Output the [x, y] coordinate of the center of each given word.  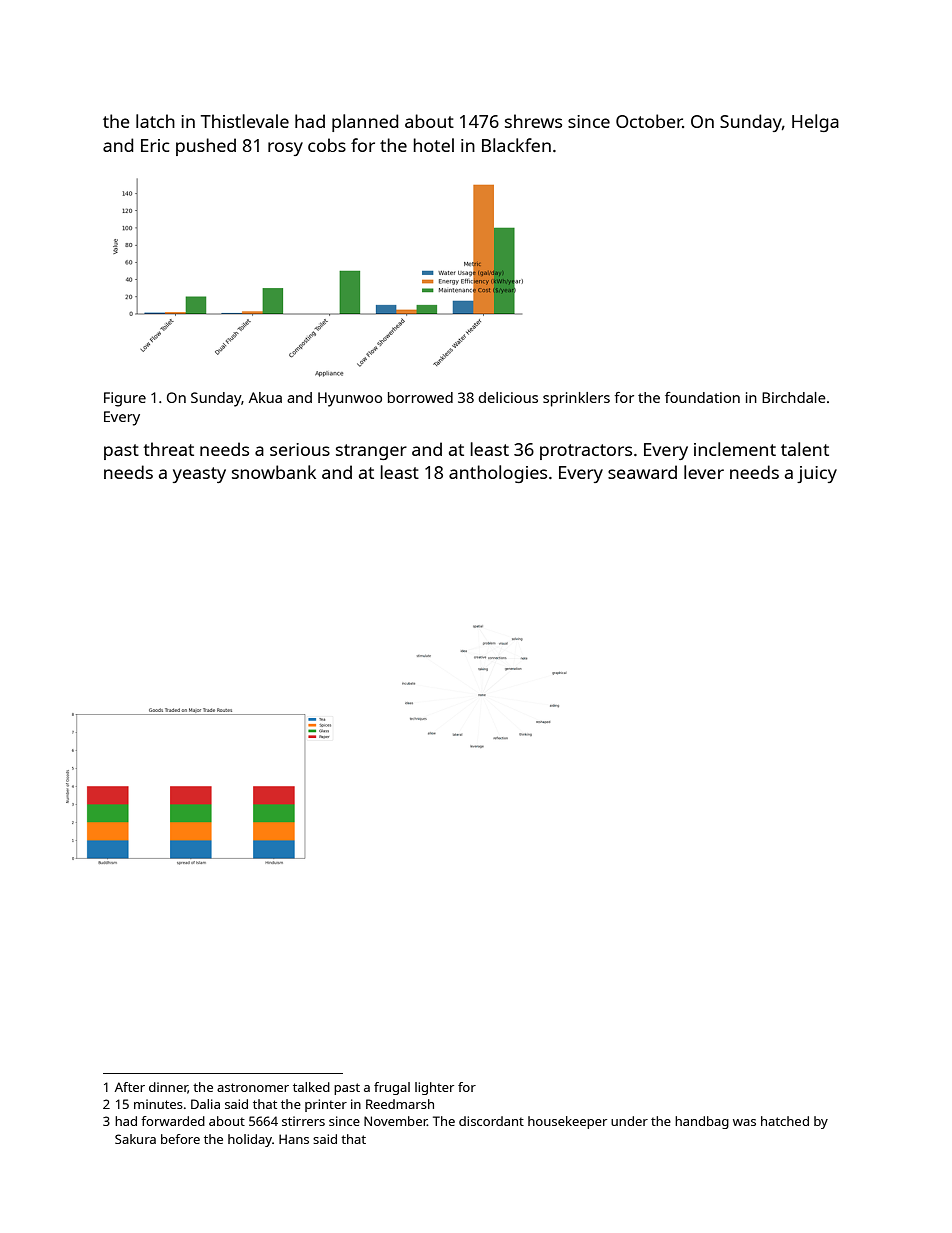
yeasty [199, 475]
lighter [434, 1088]
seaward [642, 472]
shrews [533, 121]
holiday [250, 1140]
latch [155, 121]
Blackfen [516, 145]
